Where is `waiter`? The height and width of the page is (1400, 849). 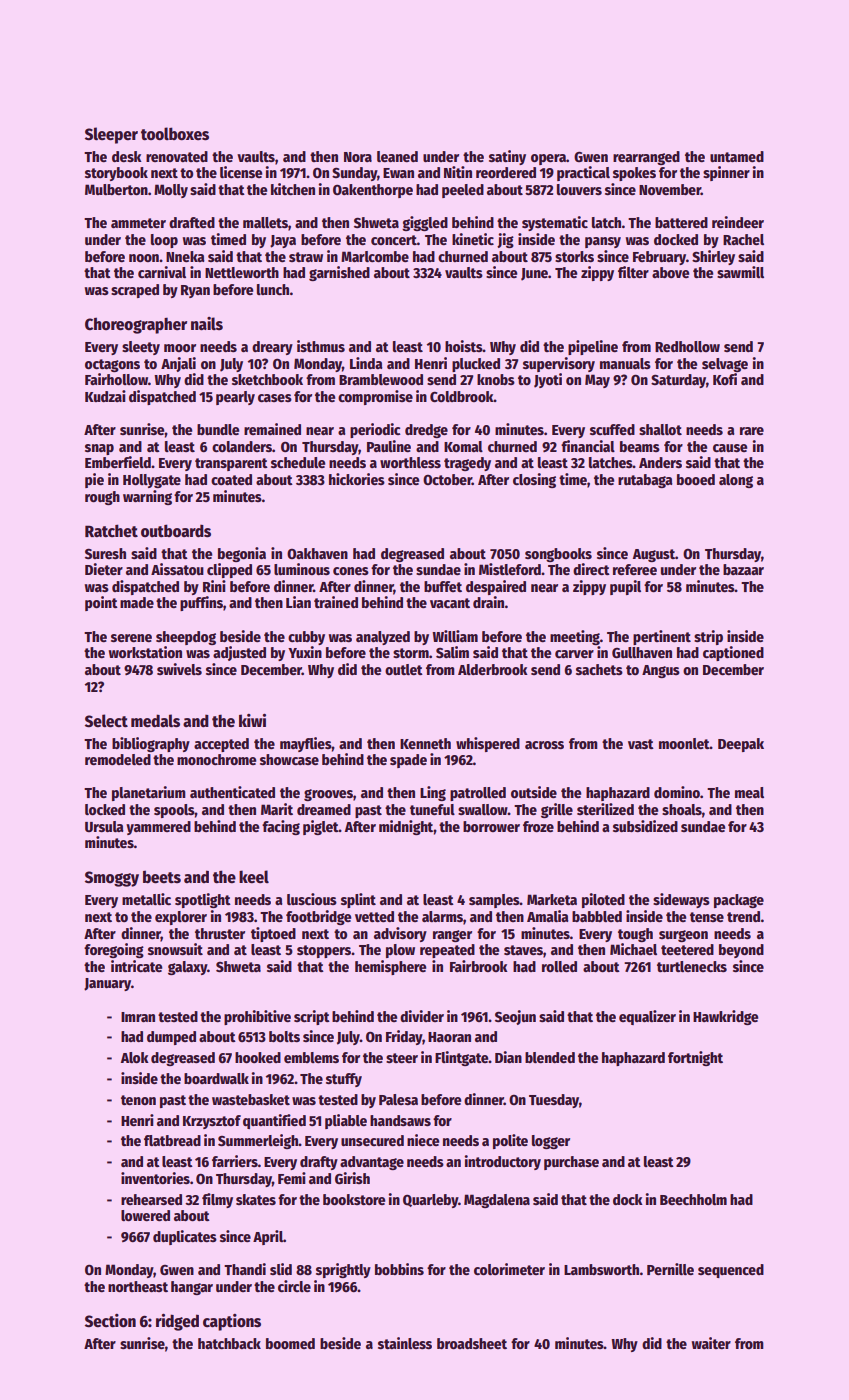
waiter is located at coordinates (711, 1343).
